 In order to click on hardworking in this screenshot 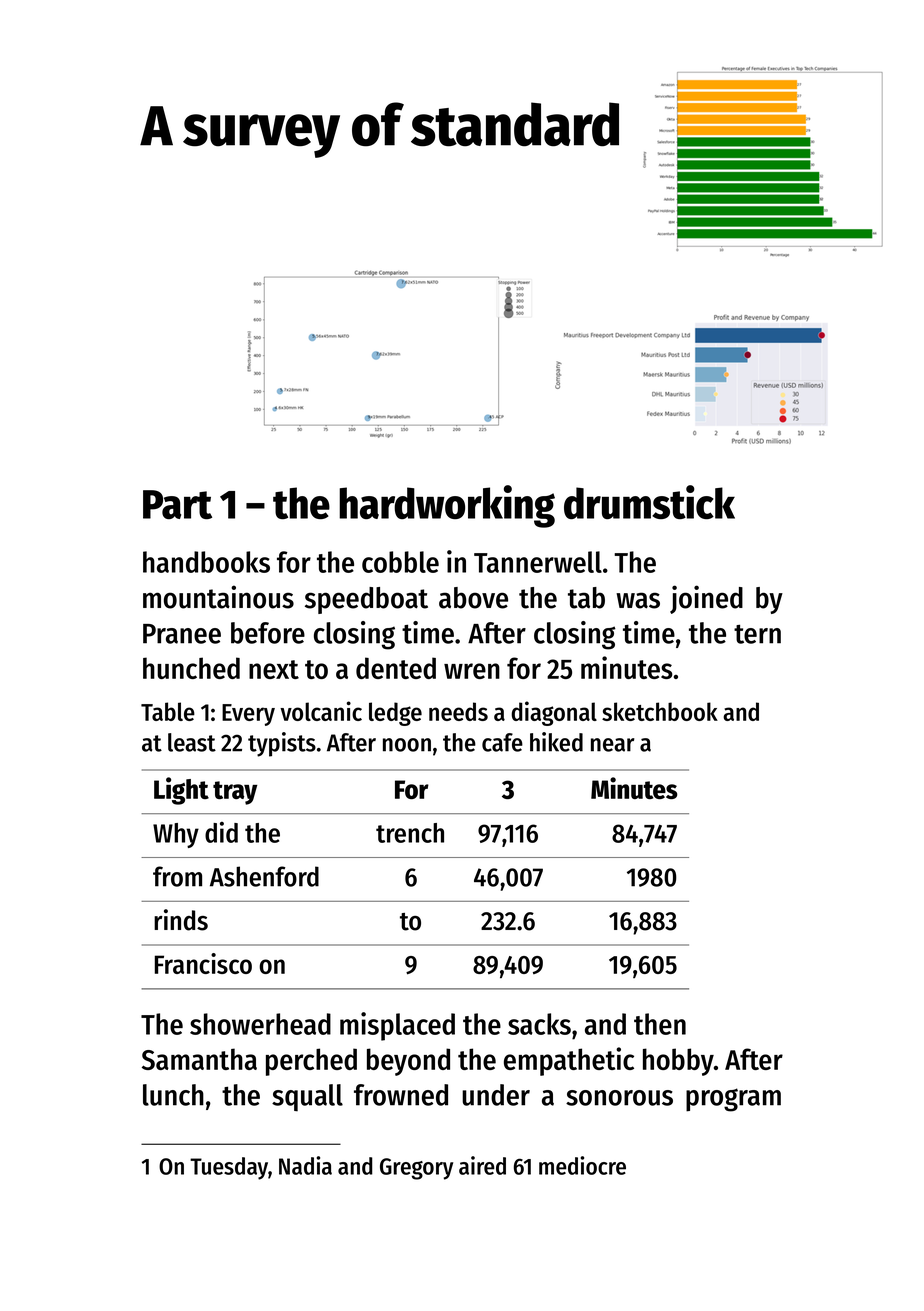, I will do `click(447, 506)`.
